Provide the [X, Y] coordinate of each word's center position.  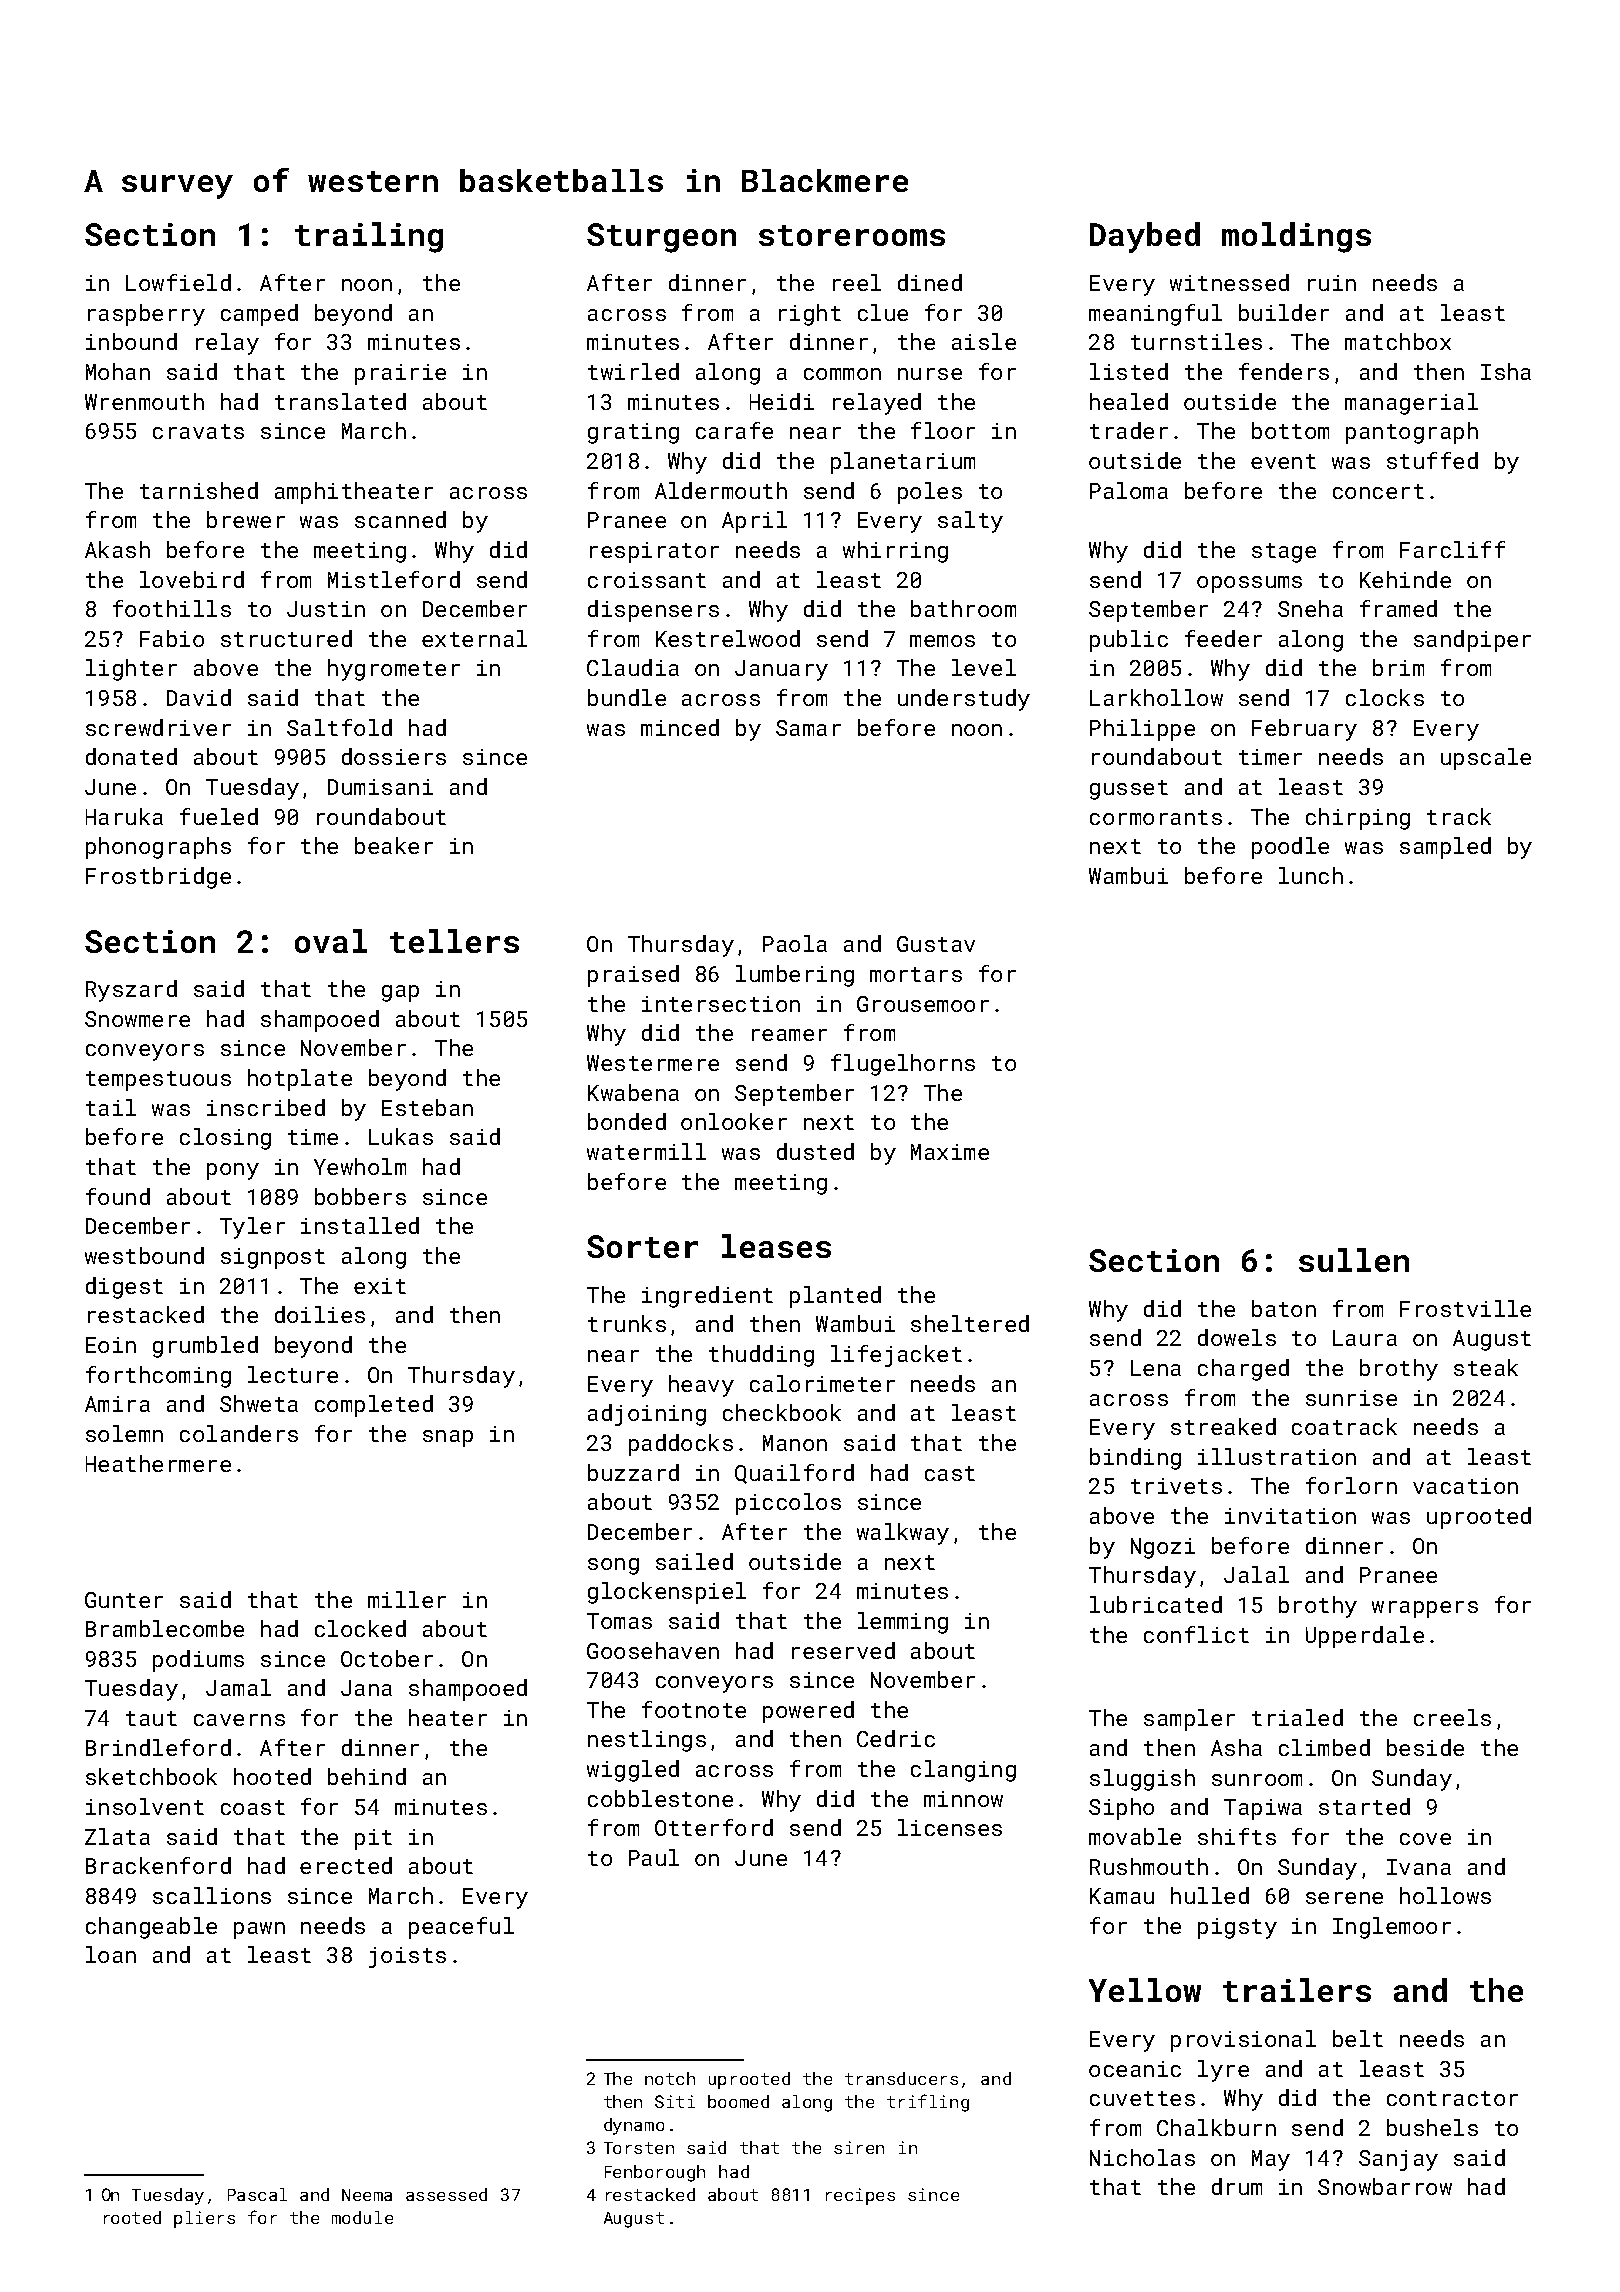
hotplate [300, 1080]
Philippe [1142, 730]
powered [808, 1712]
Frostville [1465, 1308]
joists [407, 1957]
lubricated [1156, 1604]
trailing [369, 237]
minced [680, 727]
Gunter [124, 1600]
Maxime [950, 1152]
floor [943, 430]
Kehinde [1405, 579]
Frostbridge [158, 878]
